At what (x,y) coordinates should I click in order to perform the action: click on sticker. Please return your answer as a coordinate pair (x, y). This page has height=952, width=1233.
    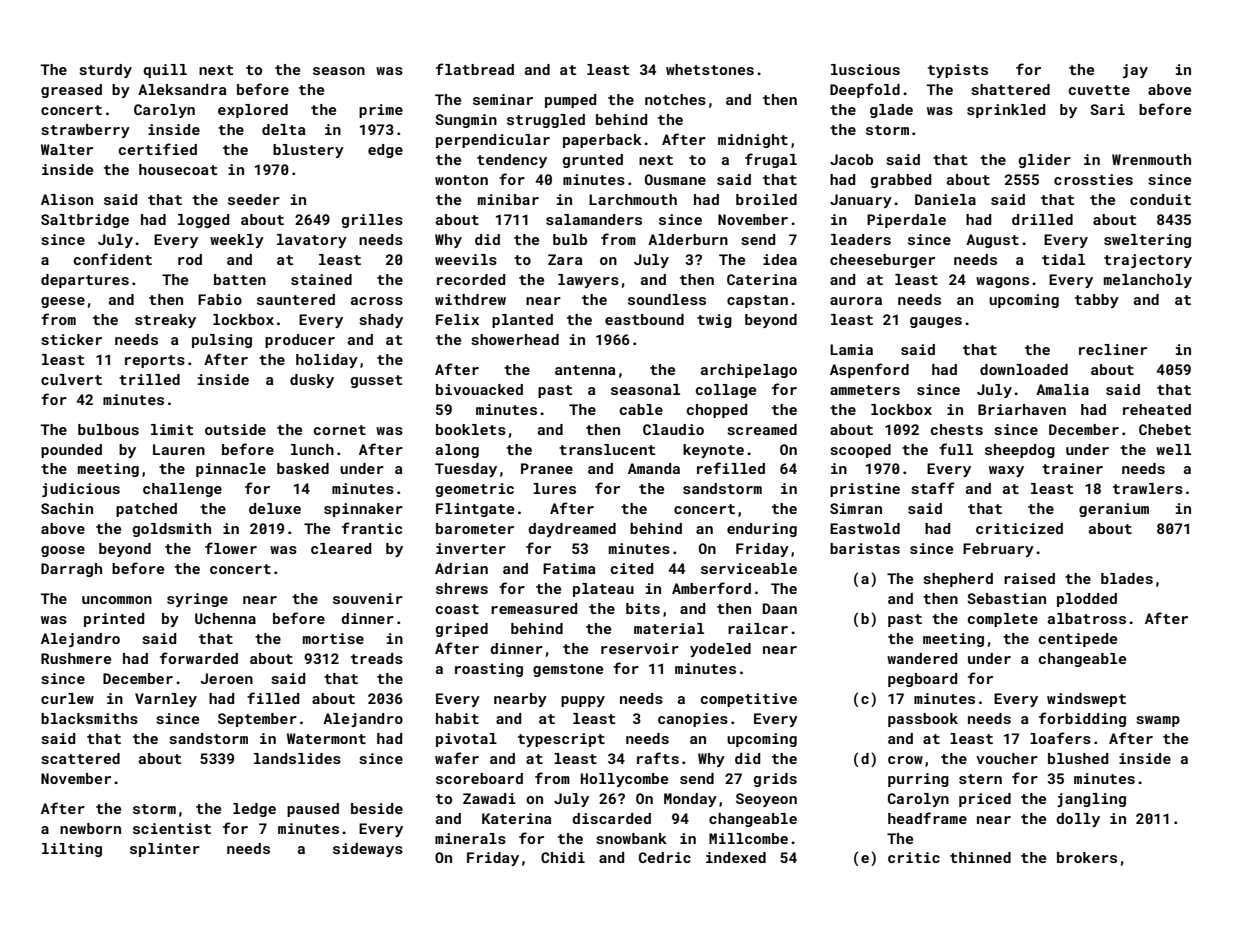
    Looking at the image, I should click on (71, 339).
